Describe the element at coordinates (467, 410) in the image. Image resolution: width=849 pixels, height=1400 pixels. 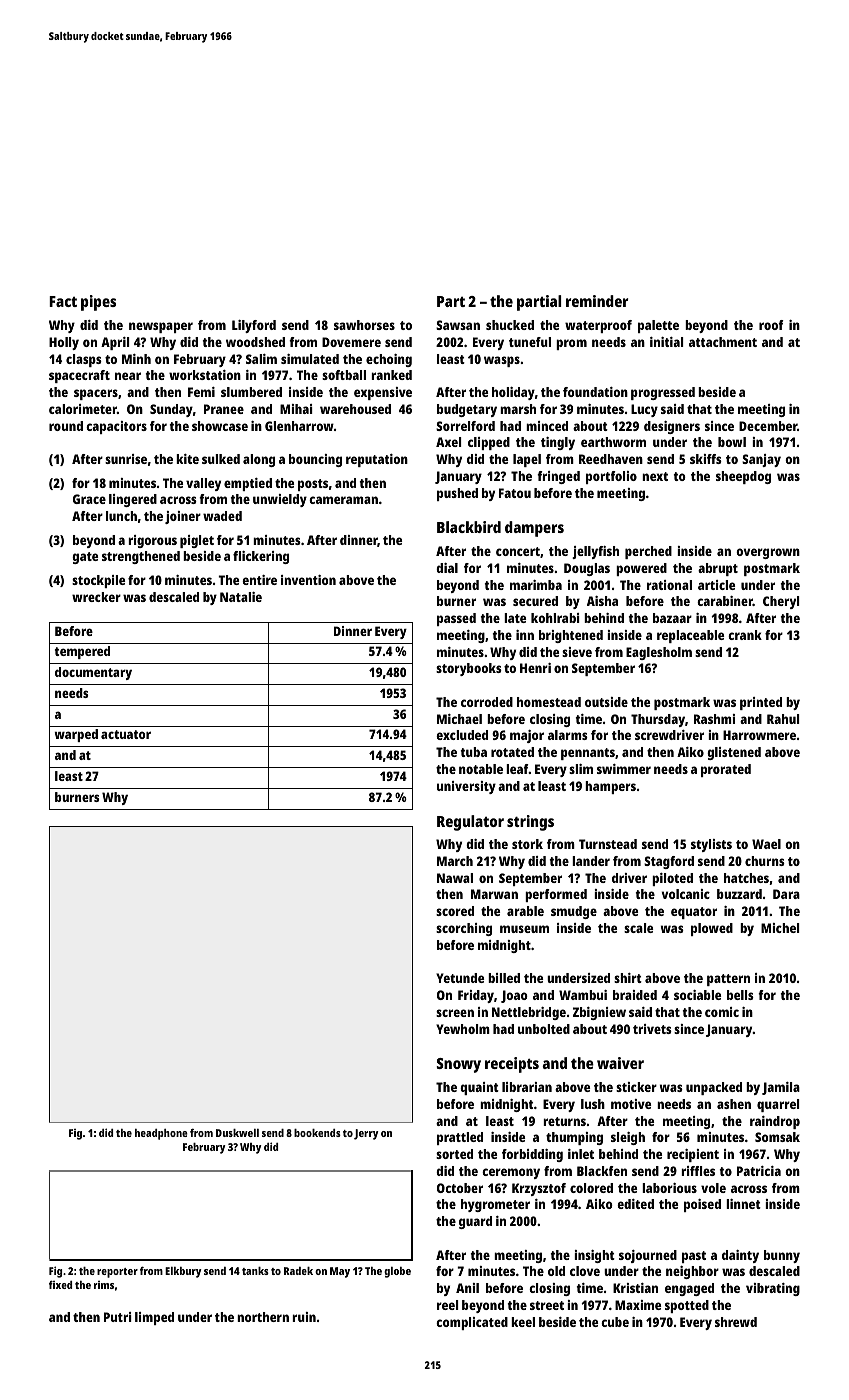
I see `budgetary` at that location.
